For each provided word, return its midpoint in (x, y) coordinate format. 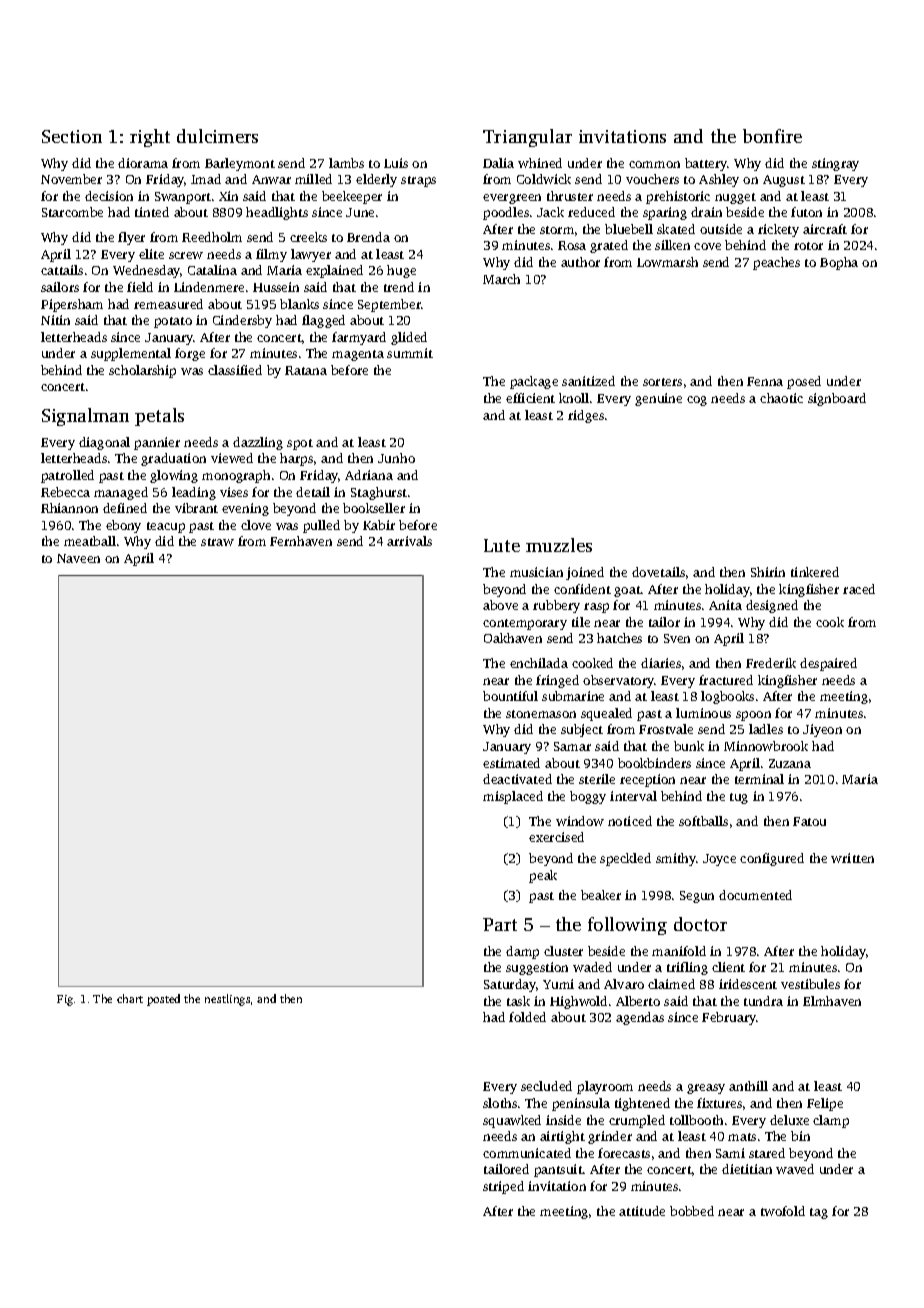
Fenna (765, 381)
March (501, 279)
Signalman (85, 417)
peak (543, 876)
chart (130, 998)
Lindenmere (209, 287)
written (852, 858)
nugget (735, 198)
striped (503, 1187)
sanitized (588, 381)
